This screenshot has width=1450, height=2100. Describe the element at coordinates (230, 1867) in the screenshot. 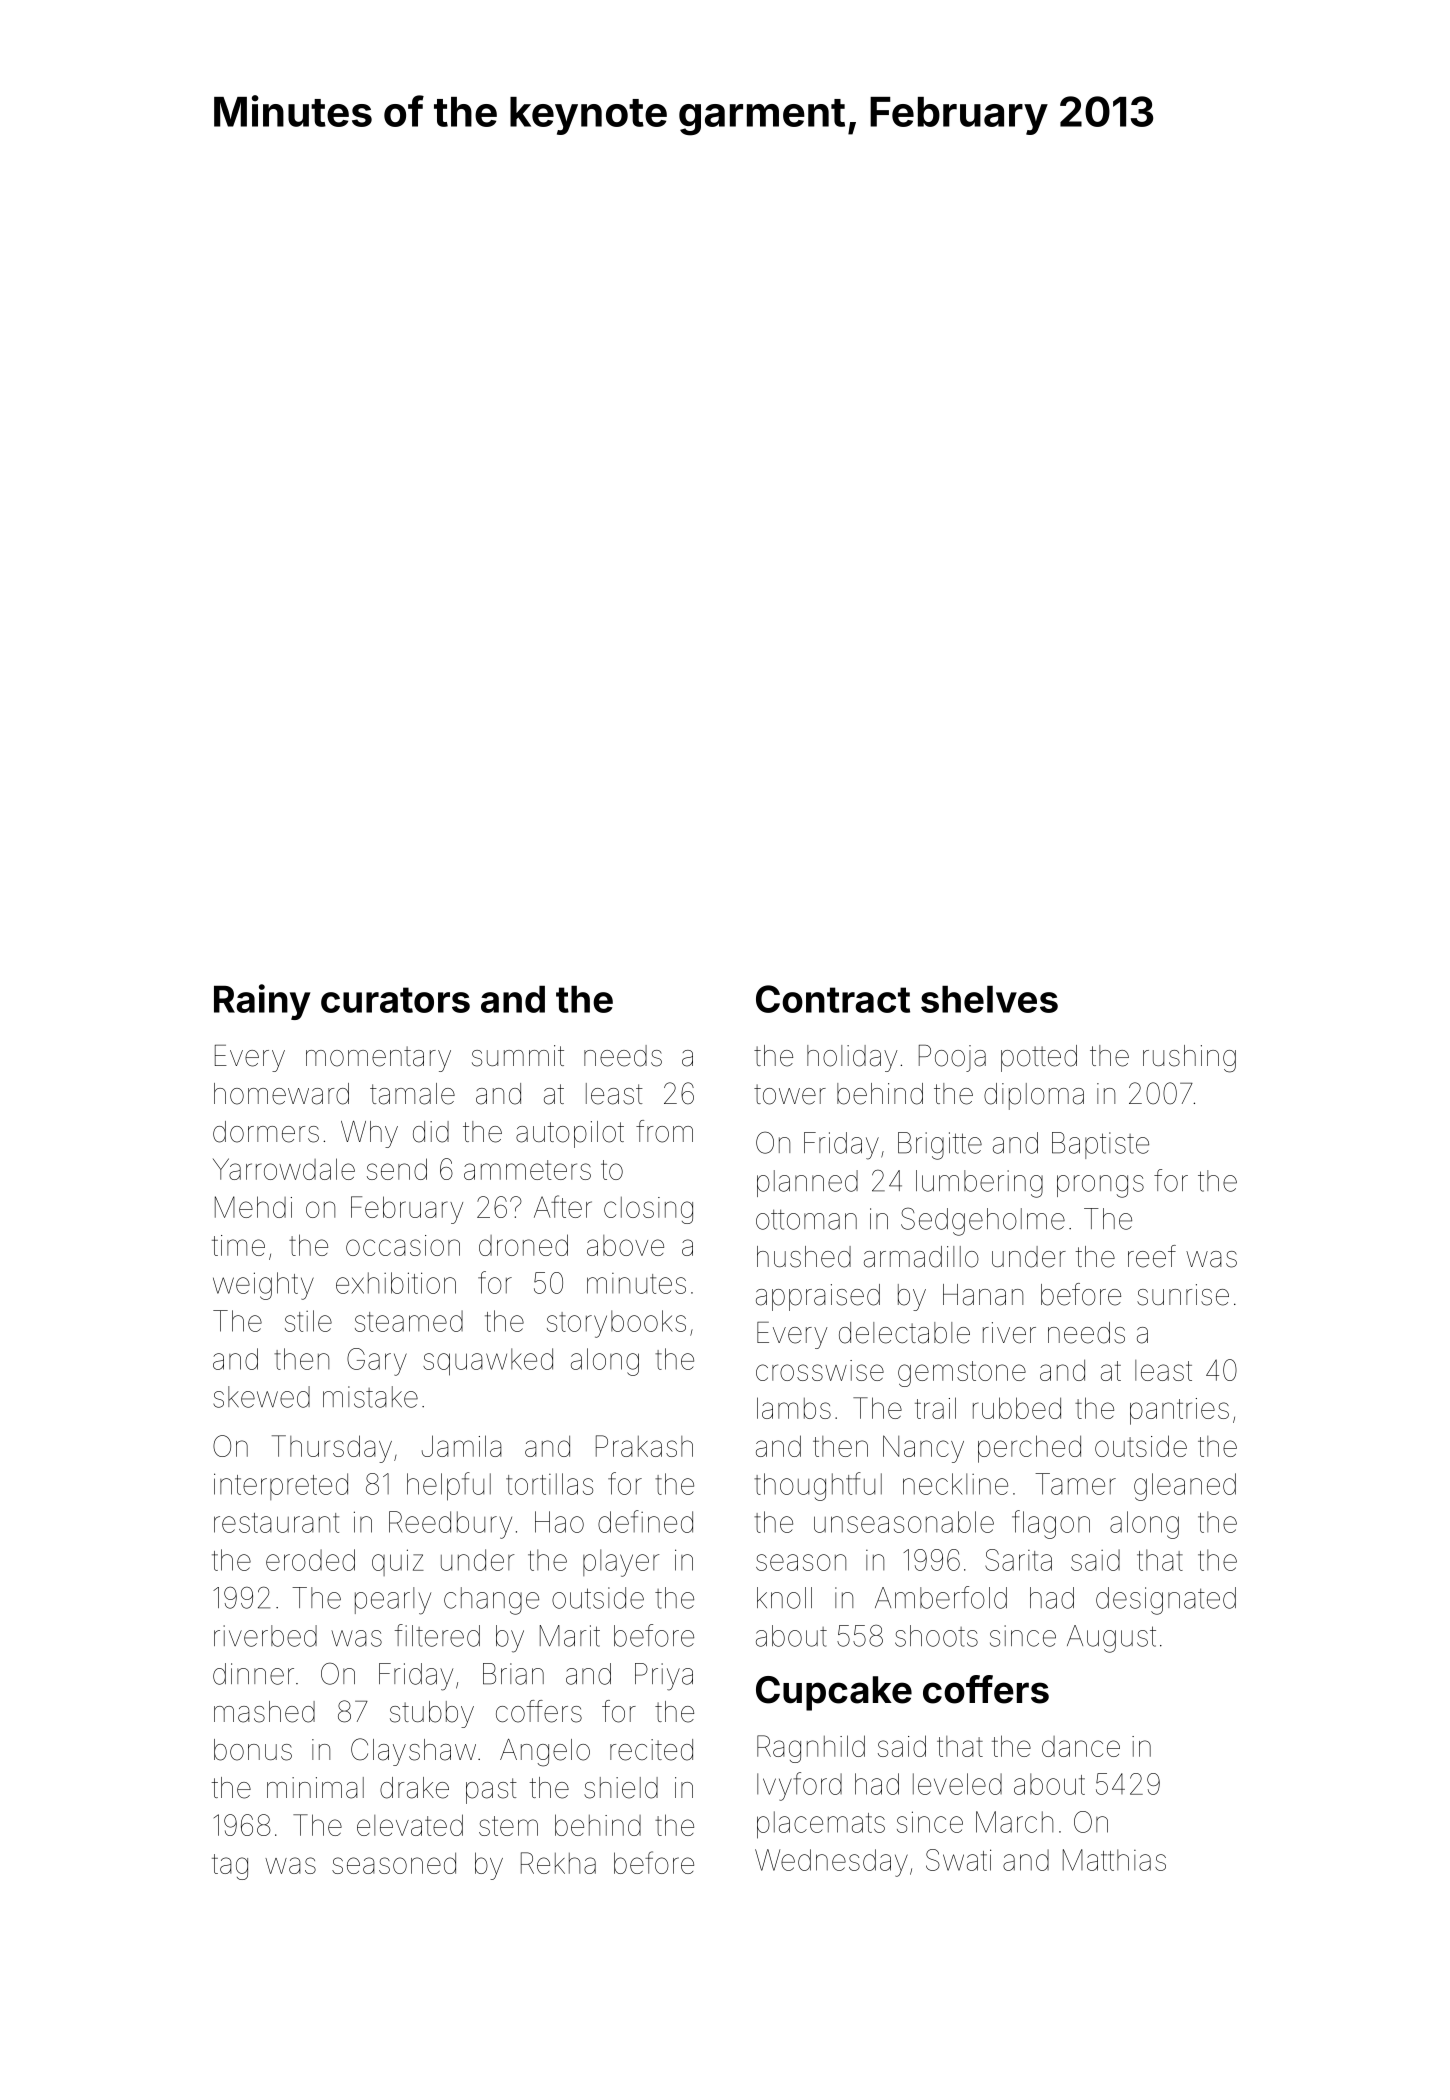

I see `tag` at that location.
